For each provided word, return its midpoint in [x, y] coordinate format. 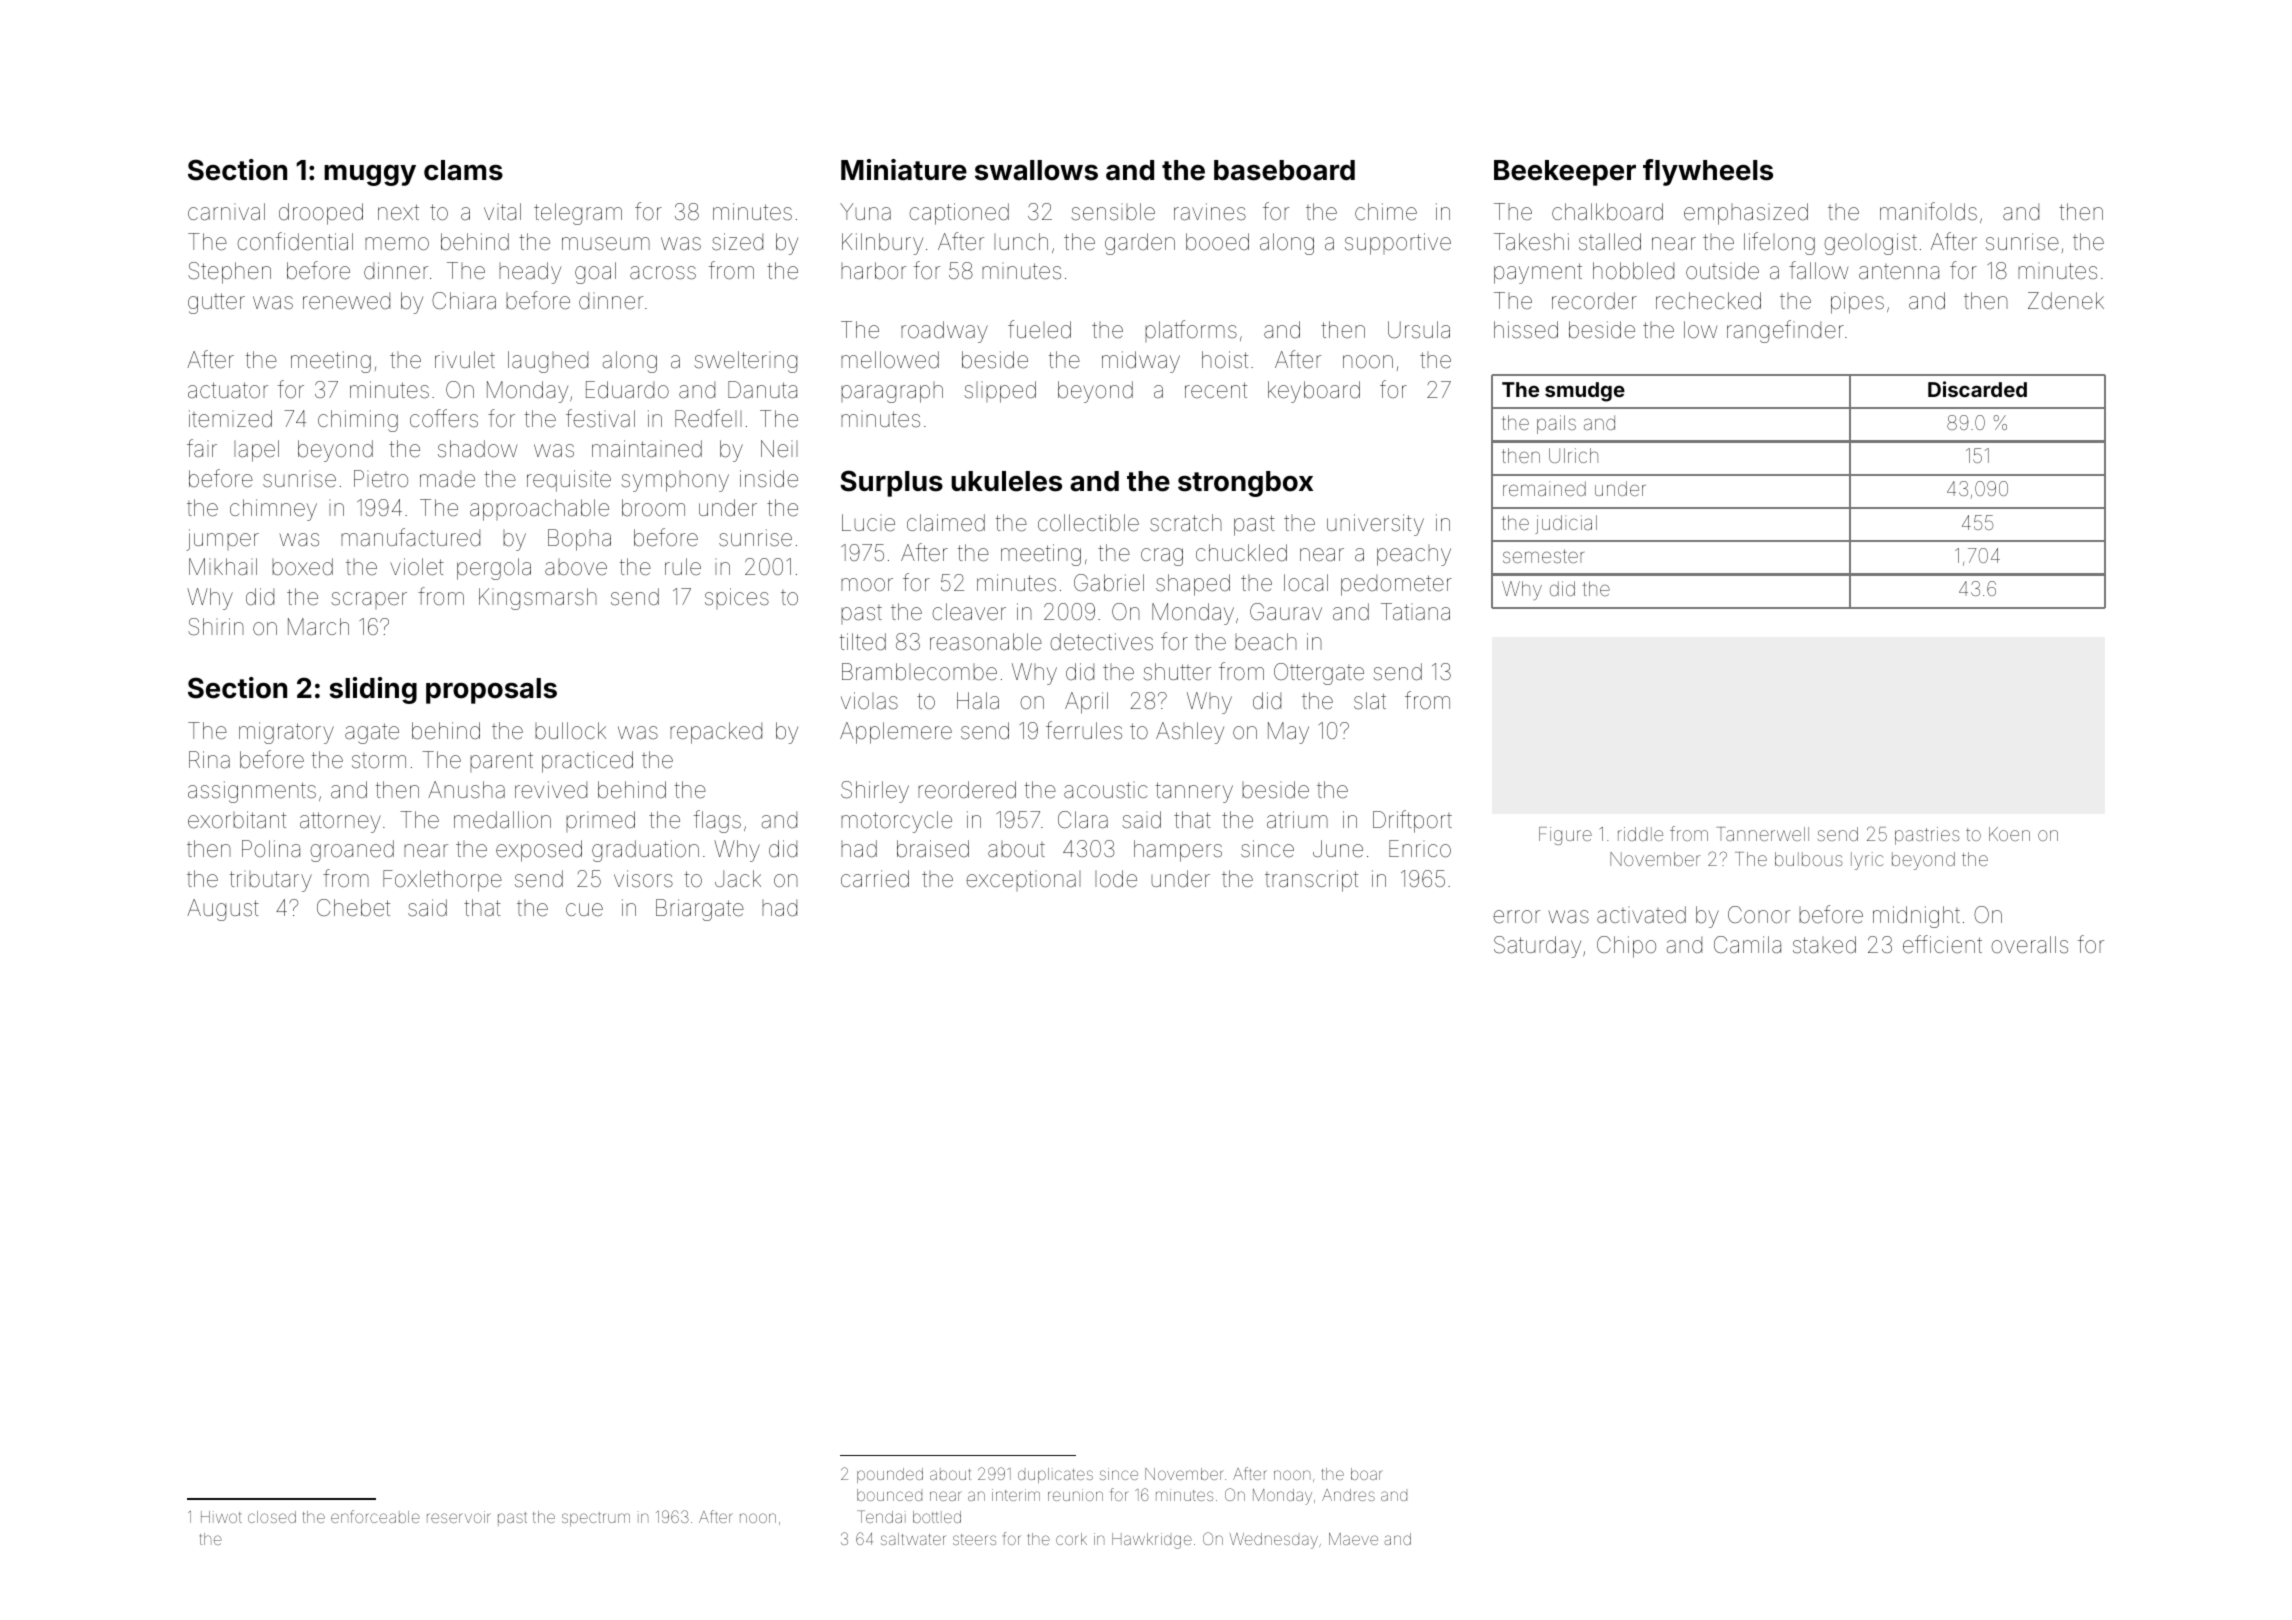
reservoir [459, 1517]
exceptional [1023, 881]
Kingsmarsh [538, 599]
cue [584, 910]
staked [1824, 945]
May [1288, 733]
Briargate [700, 910]
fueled [1039, 329]
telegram [578, 214]
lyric [1867, 861]
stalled [1610, 242]
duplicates [1055, 1475]
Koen [2009, 834]
